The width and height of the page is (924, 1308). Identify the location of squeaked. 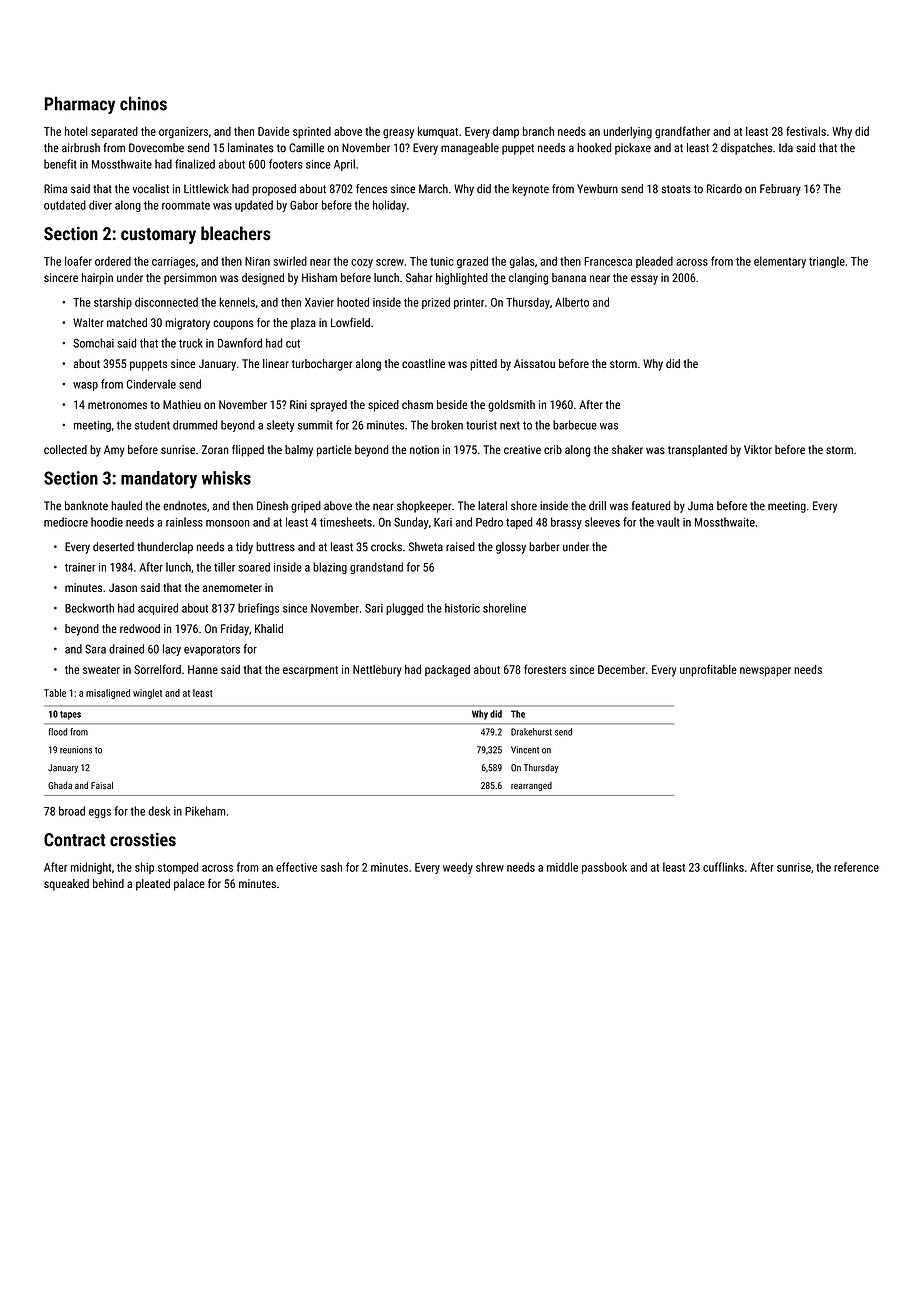
(66, 885).
